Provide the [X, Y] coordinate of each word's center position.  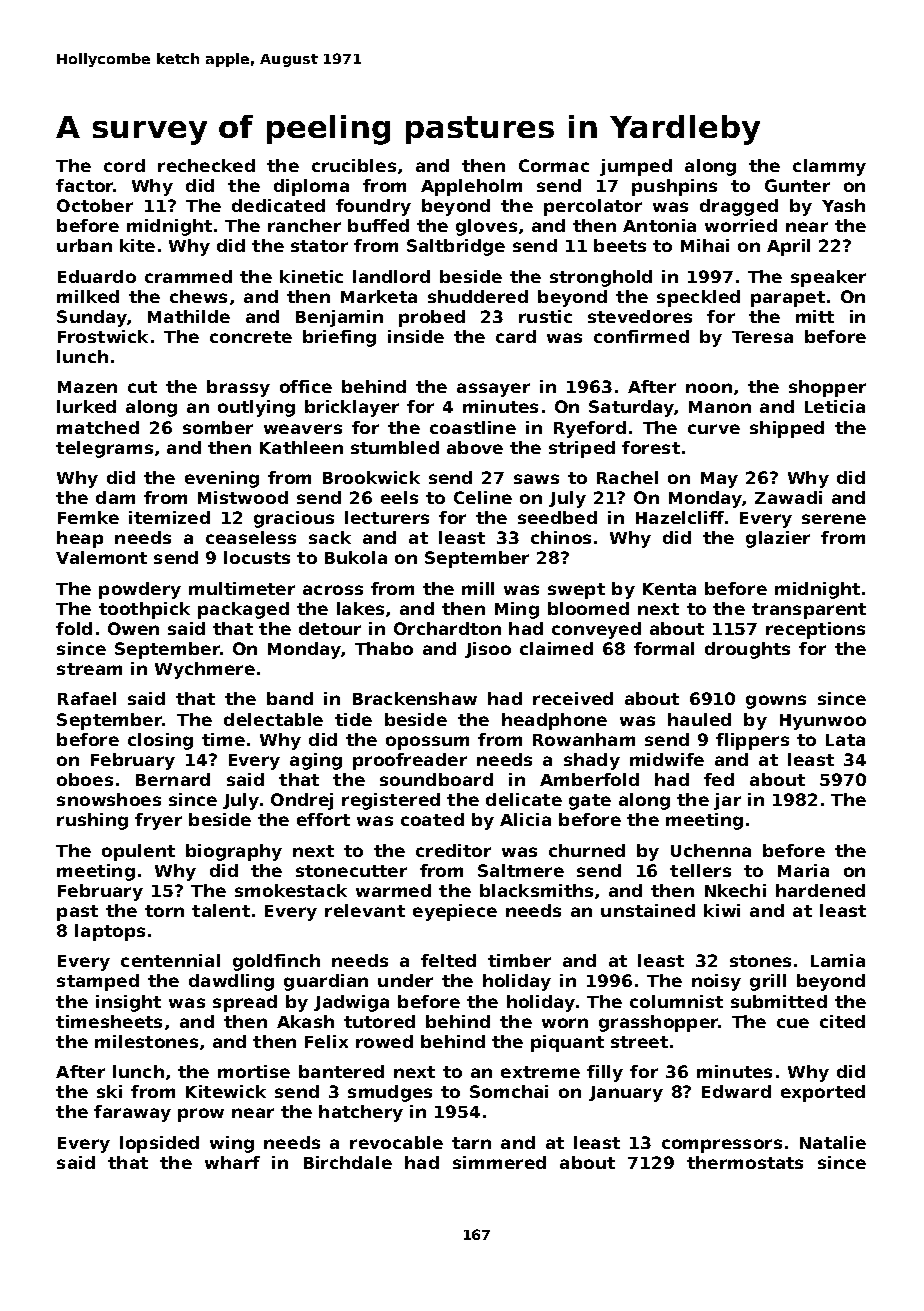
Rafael [87, 698]
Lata [845, 740]
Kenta [669, 589]
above [475, 447]
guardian [326, 982]
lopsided [159, 1144]
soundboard [436, 779]
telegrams [104, 449]
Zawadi [788, 497]
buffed [378, 225]
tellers [700, 870]
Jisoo [488, 650]
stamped [98, 982]
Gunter [797, 185]
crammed [188, 276]
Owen [133, 628]
